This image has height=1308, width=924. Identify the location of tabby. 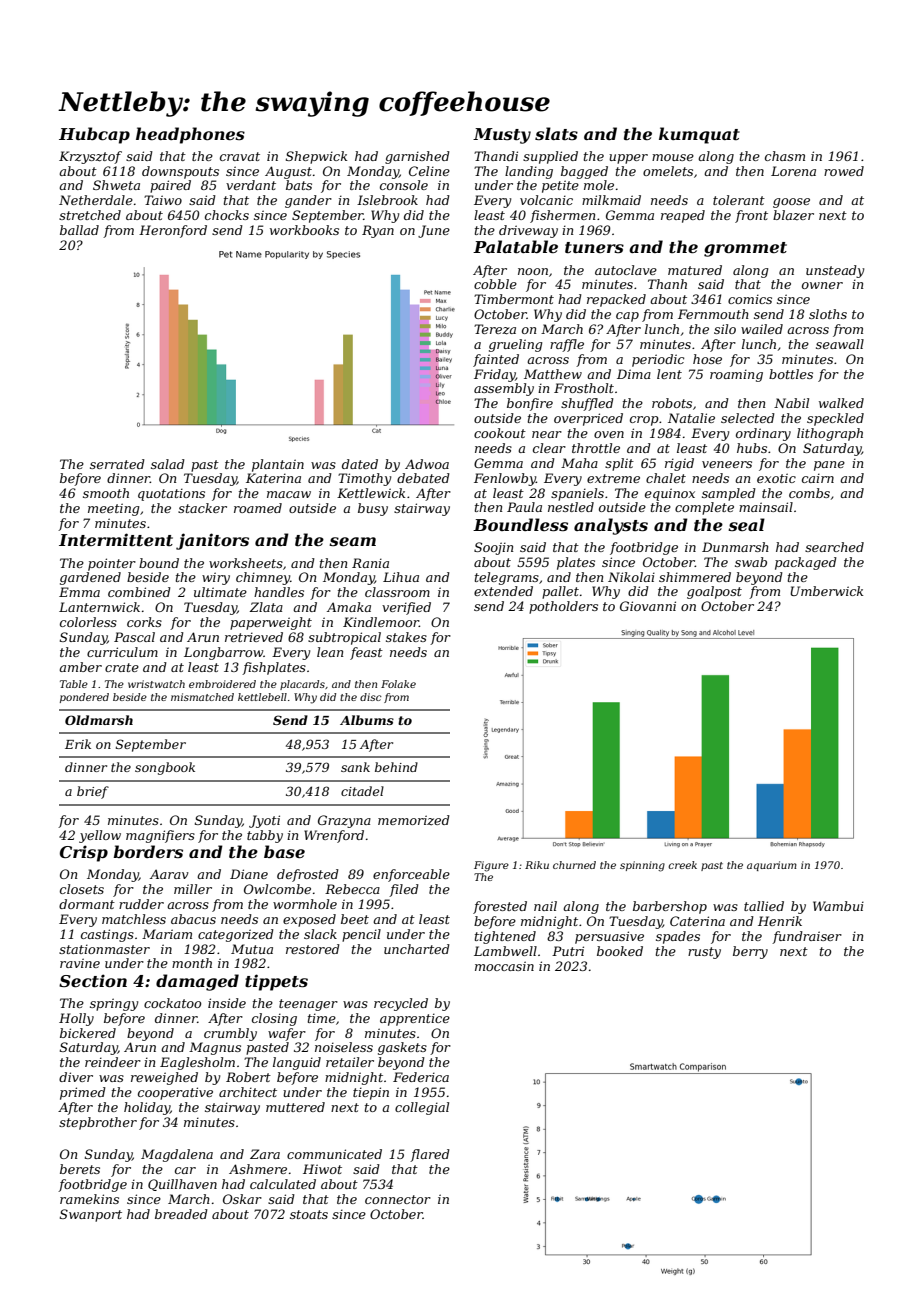
(265, 836).
